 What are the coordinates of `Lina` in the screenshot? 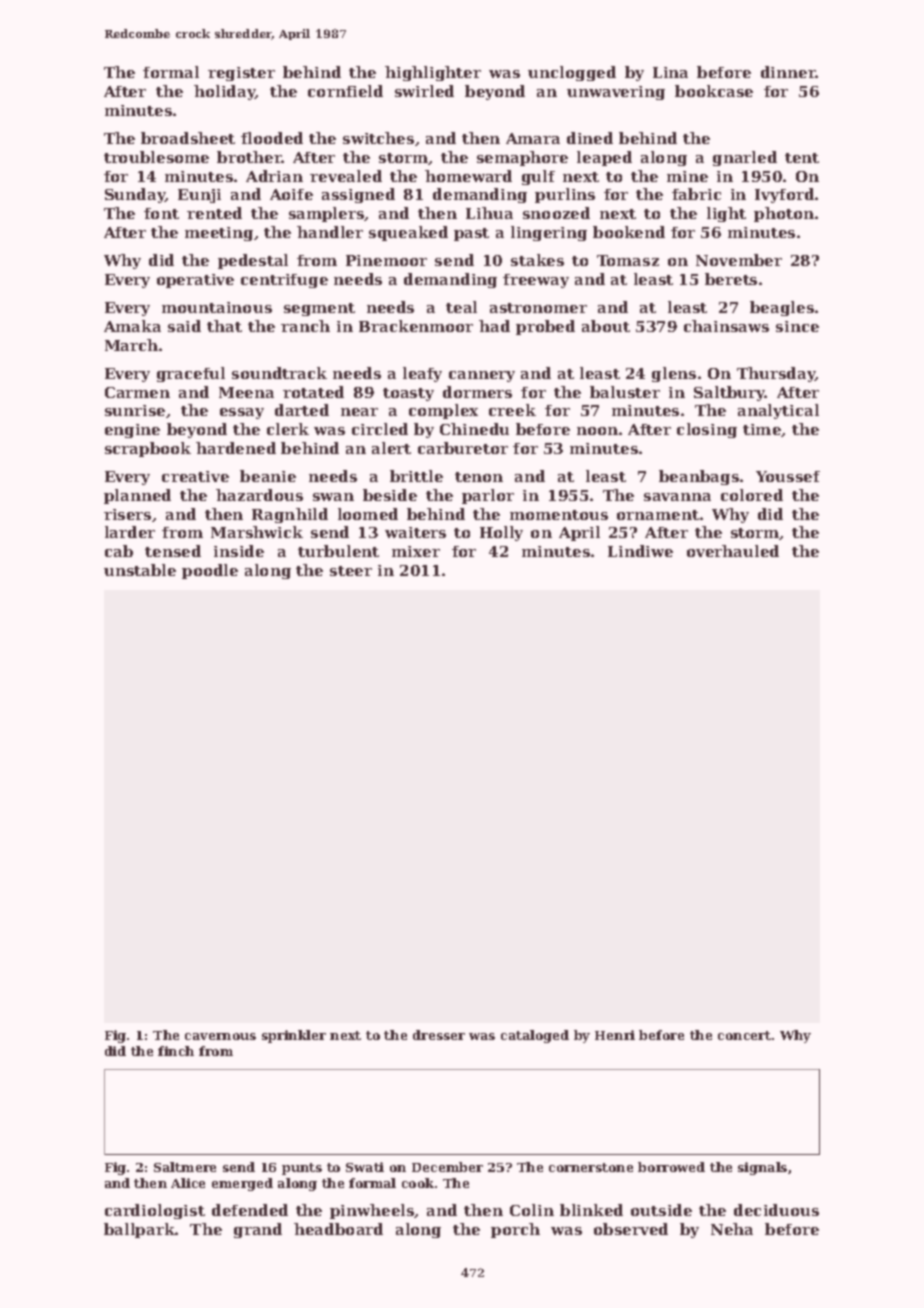 It's located at (670, 72).
